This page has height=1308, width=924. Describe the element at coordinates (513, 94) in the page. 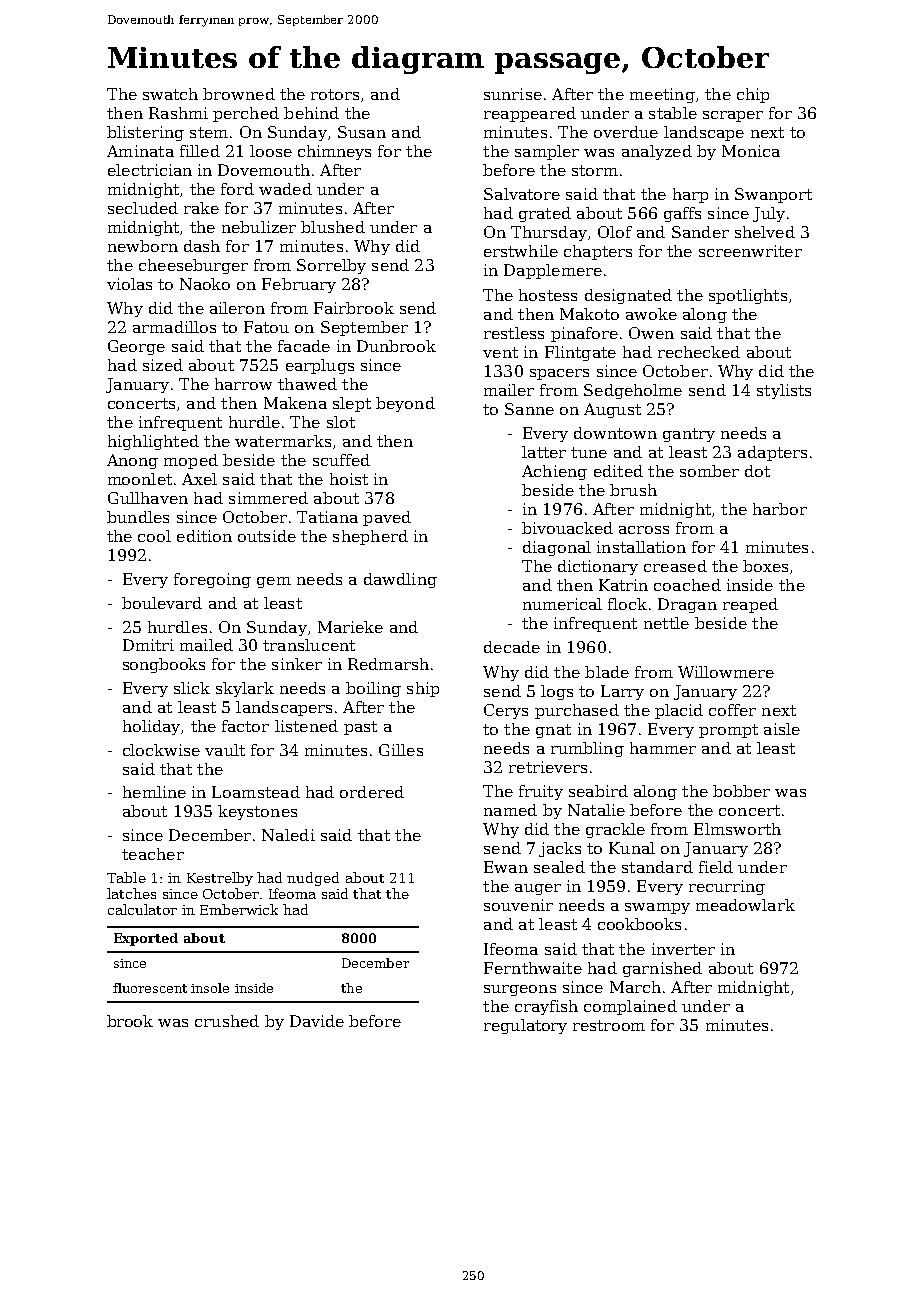

I see `sunrise` at that location.
